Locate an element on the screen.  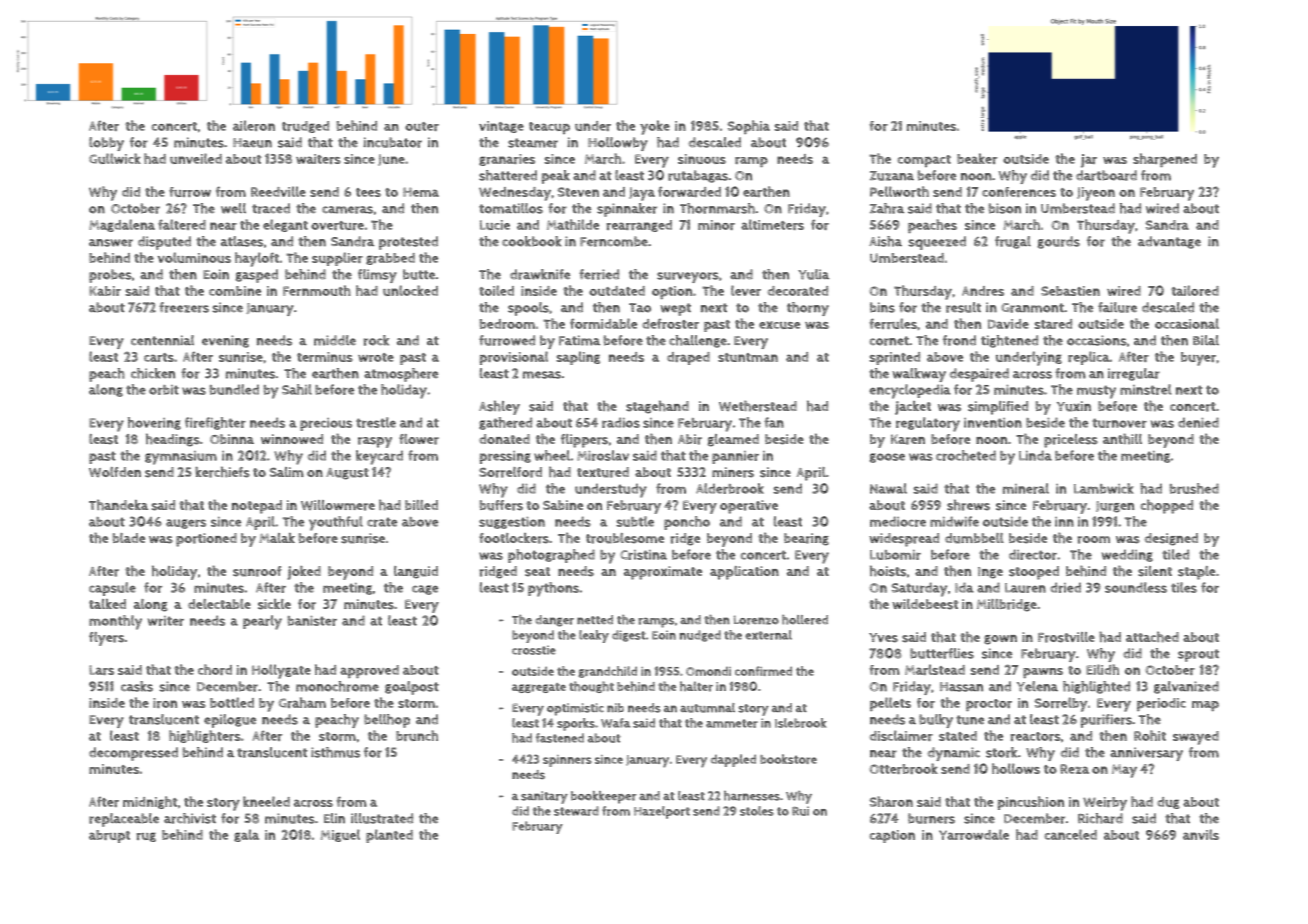
steward is located at coordinates (576, 811).
